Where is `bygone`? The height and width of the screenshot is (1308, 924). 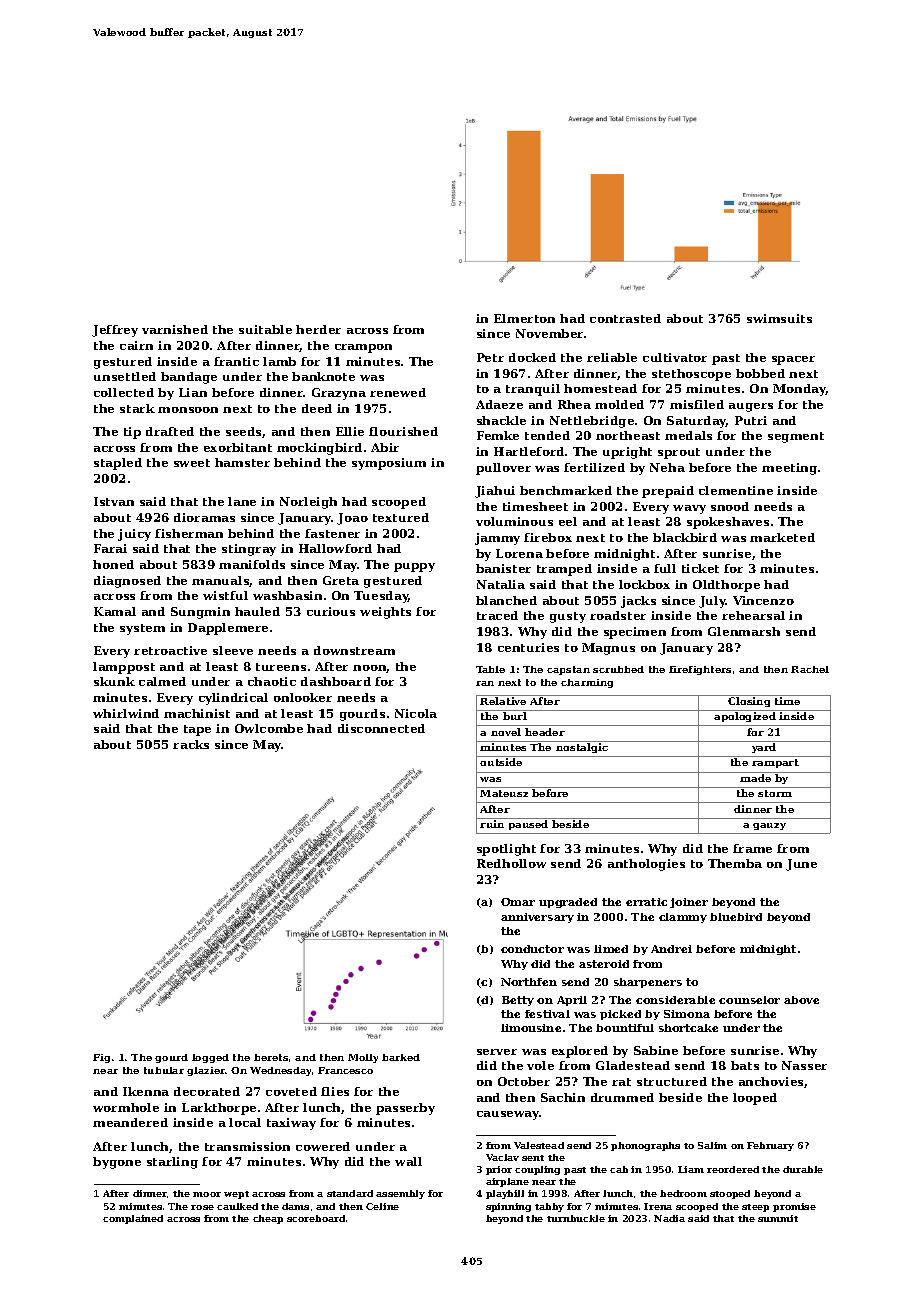
bygone is located at coordinates (117, 1163).
